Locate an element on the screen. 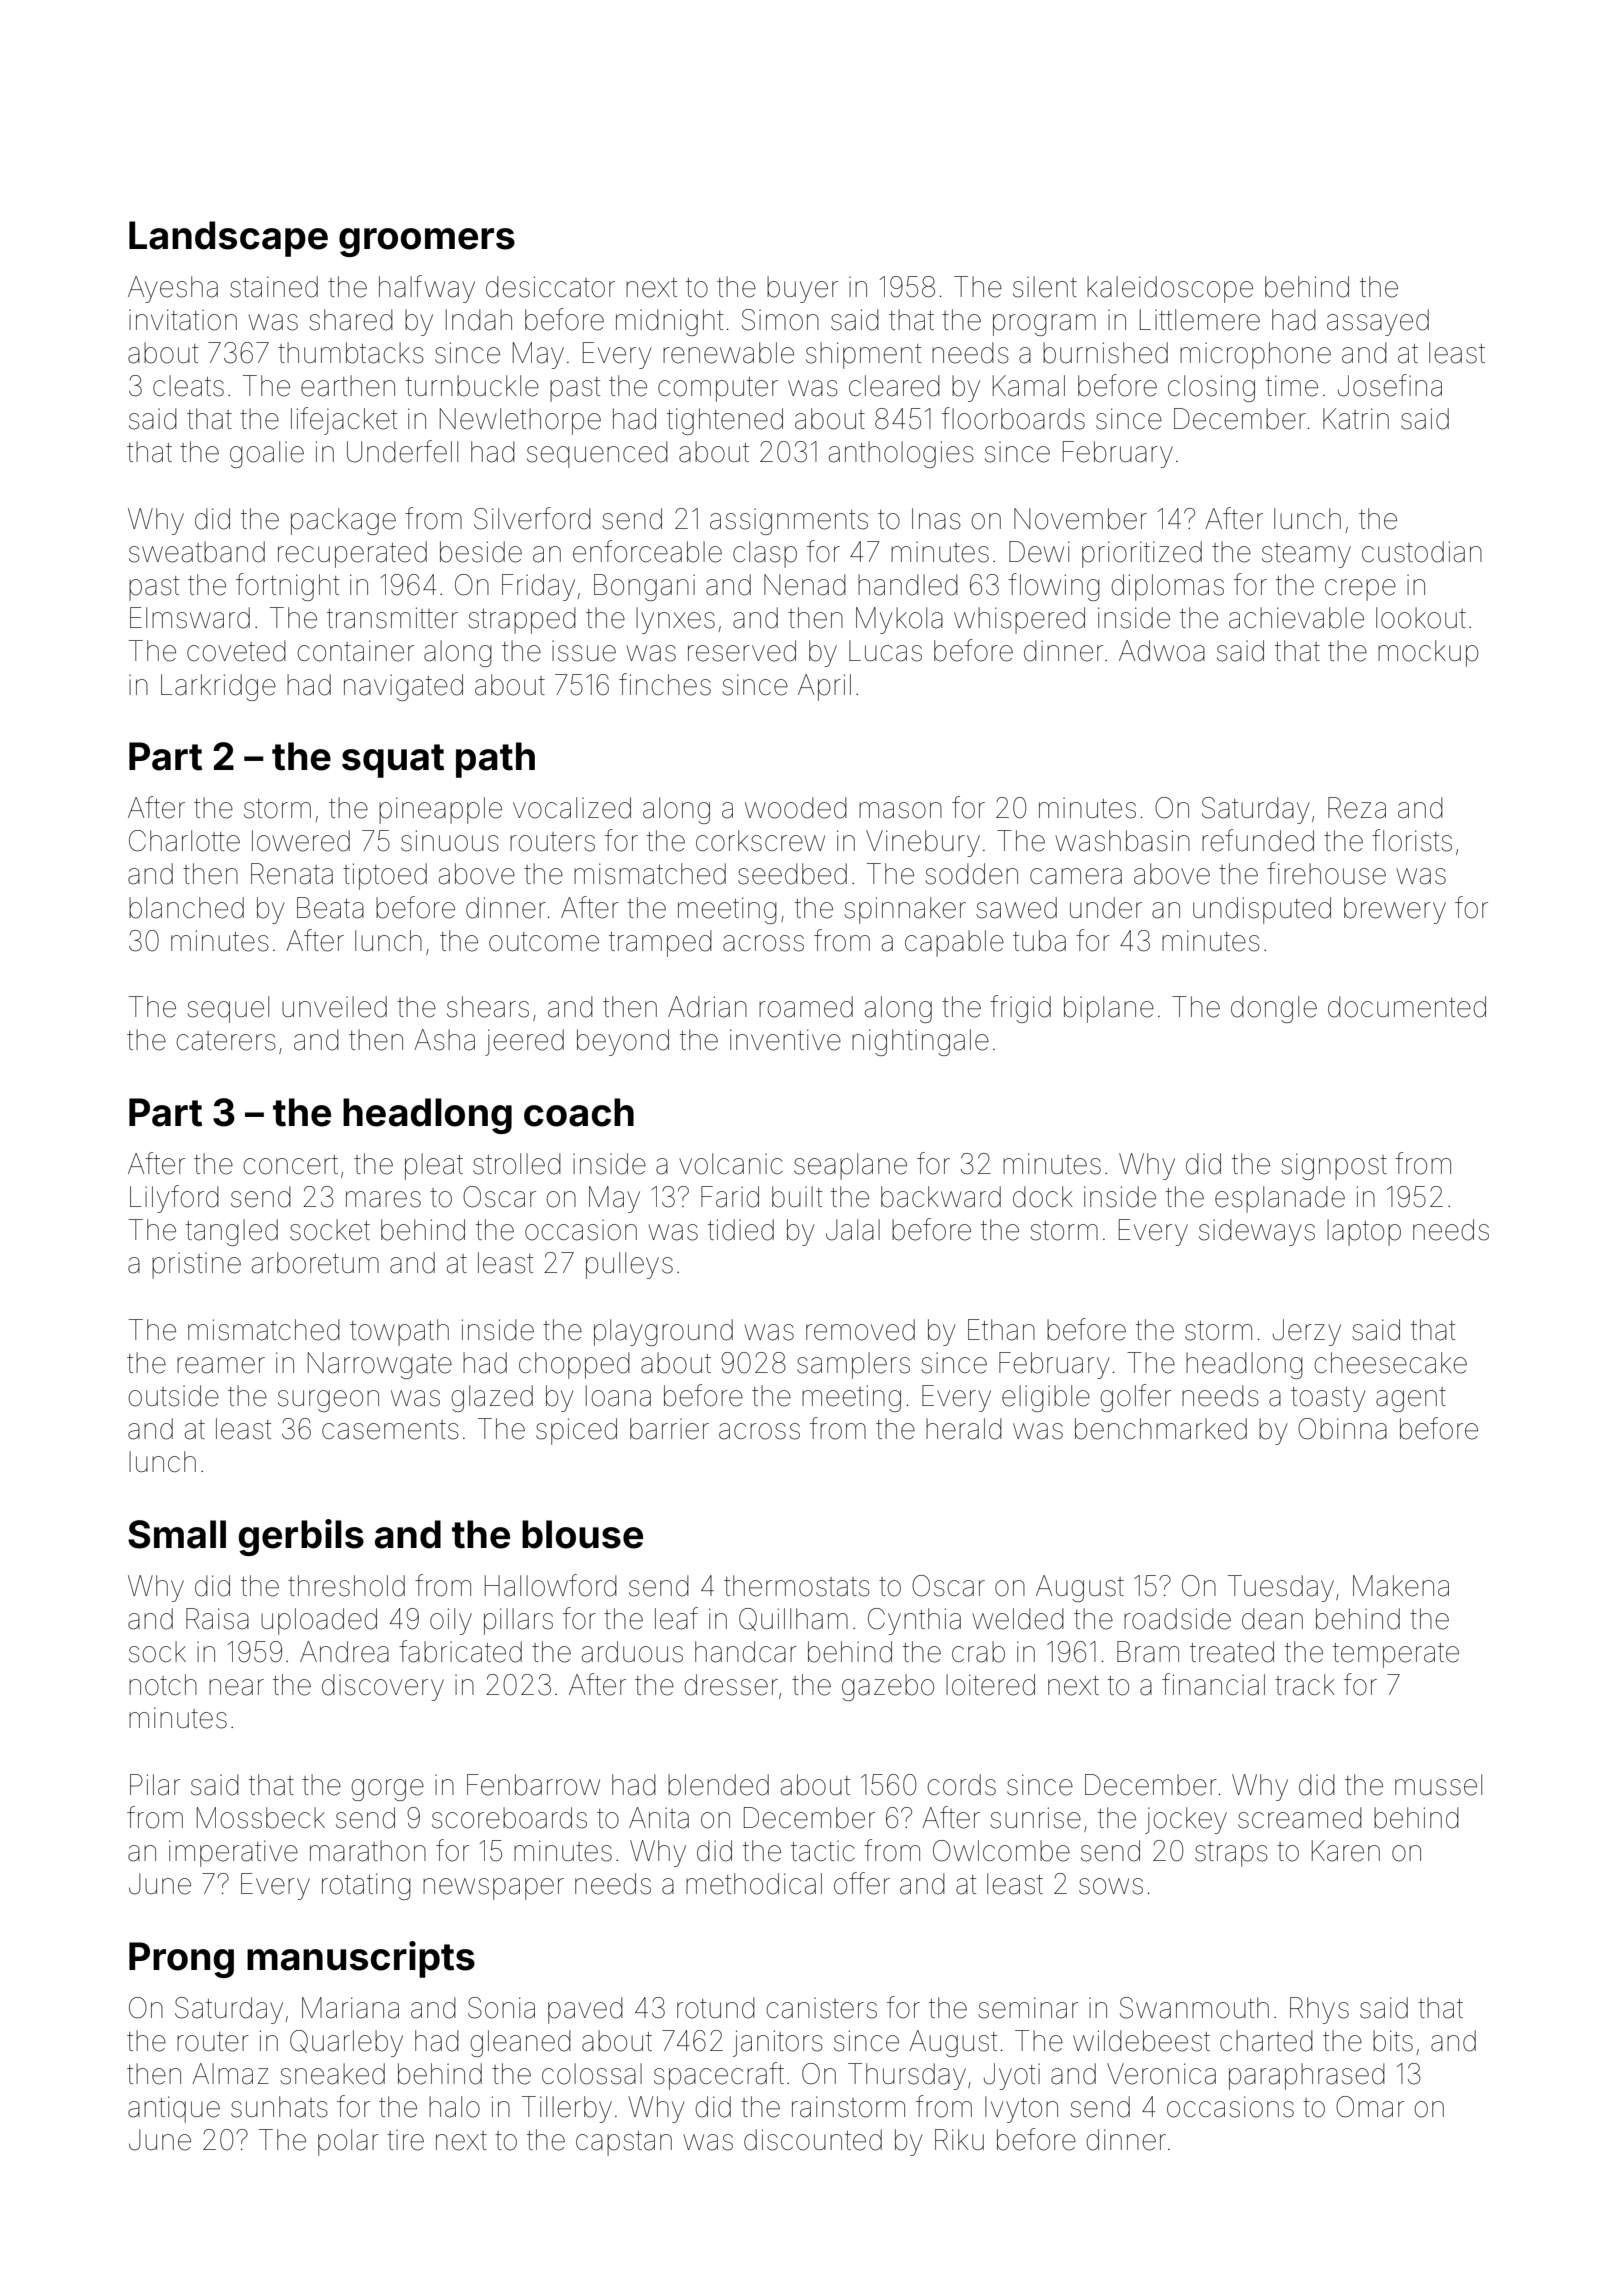  silent is located at coordinates (1045, 287).
